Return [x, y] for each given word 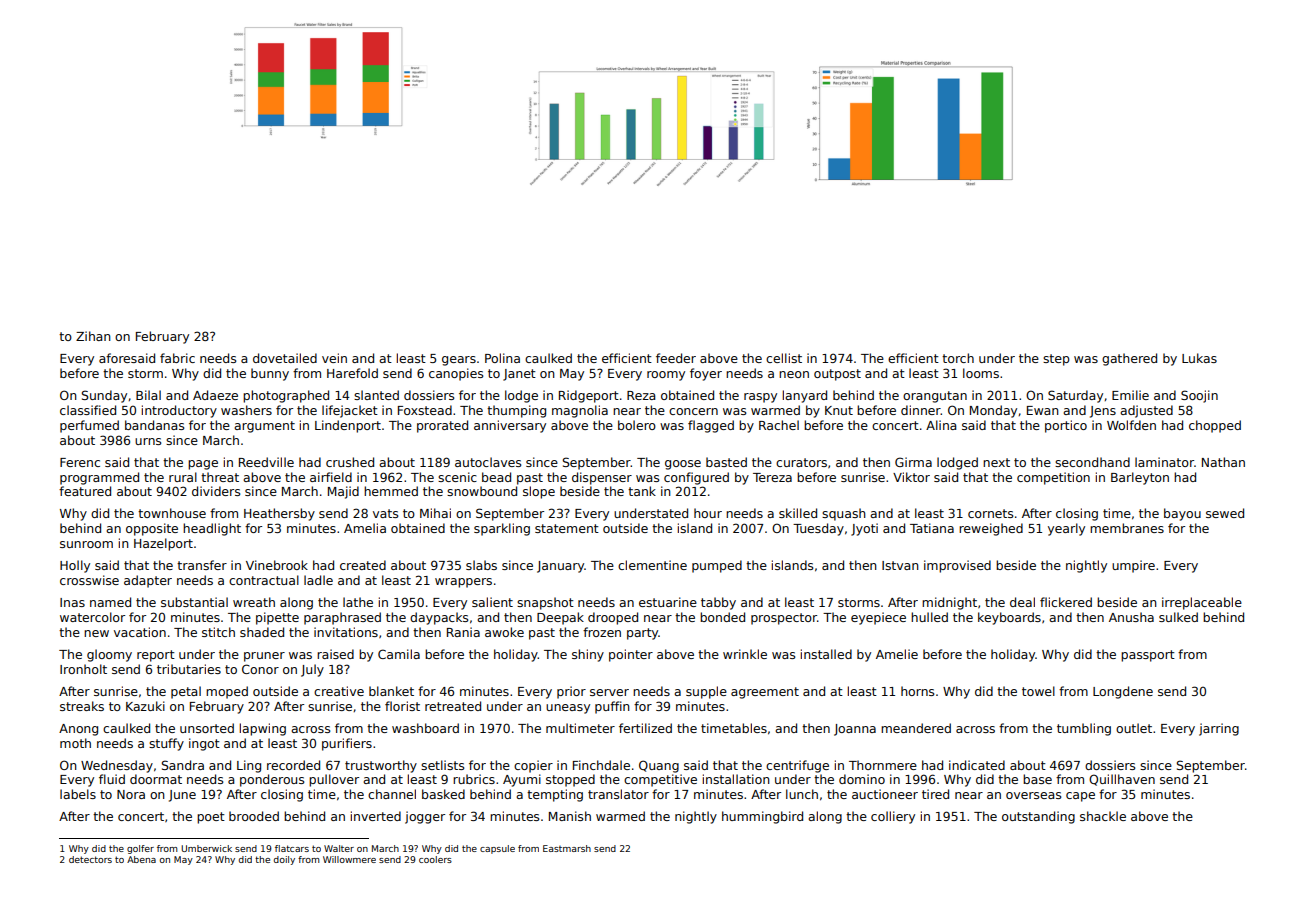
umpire [1133, 566]
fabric [177, 358]
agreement [765, 693]
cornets [990, 513]
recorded [293, 765]
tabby [718, 603]
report [156, 656]
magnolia [580, 411]
